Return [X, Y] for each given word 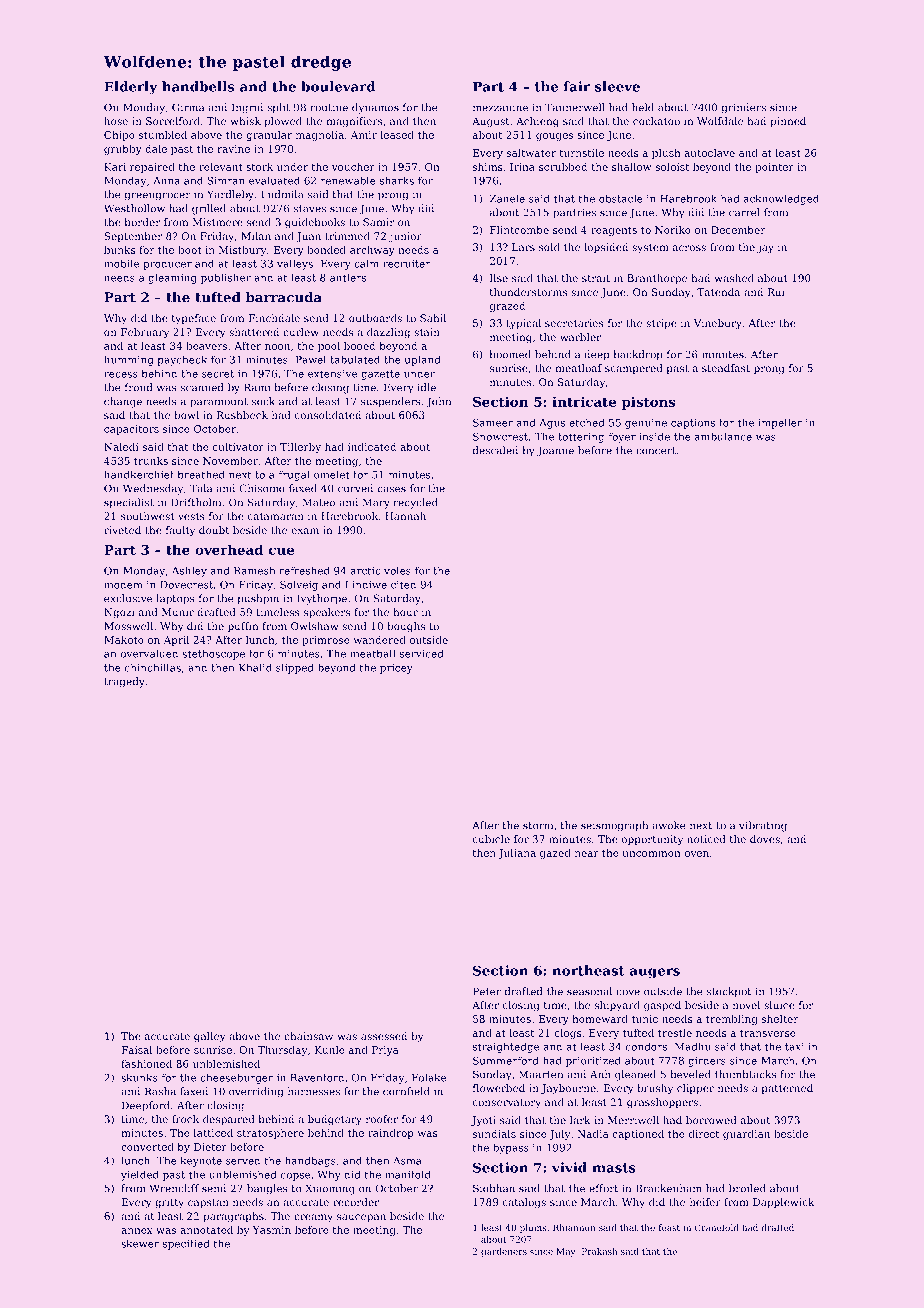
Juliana [517, 854]
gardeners [504, 1252]
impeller [780, 424]
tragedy [124, 682]
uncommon [651, 854]
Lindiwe [366, 584]
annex [137, 1231]
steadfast [726, 368]
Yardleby [230, 195]
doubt [214, 530]
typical [523, 324]
